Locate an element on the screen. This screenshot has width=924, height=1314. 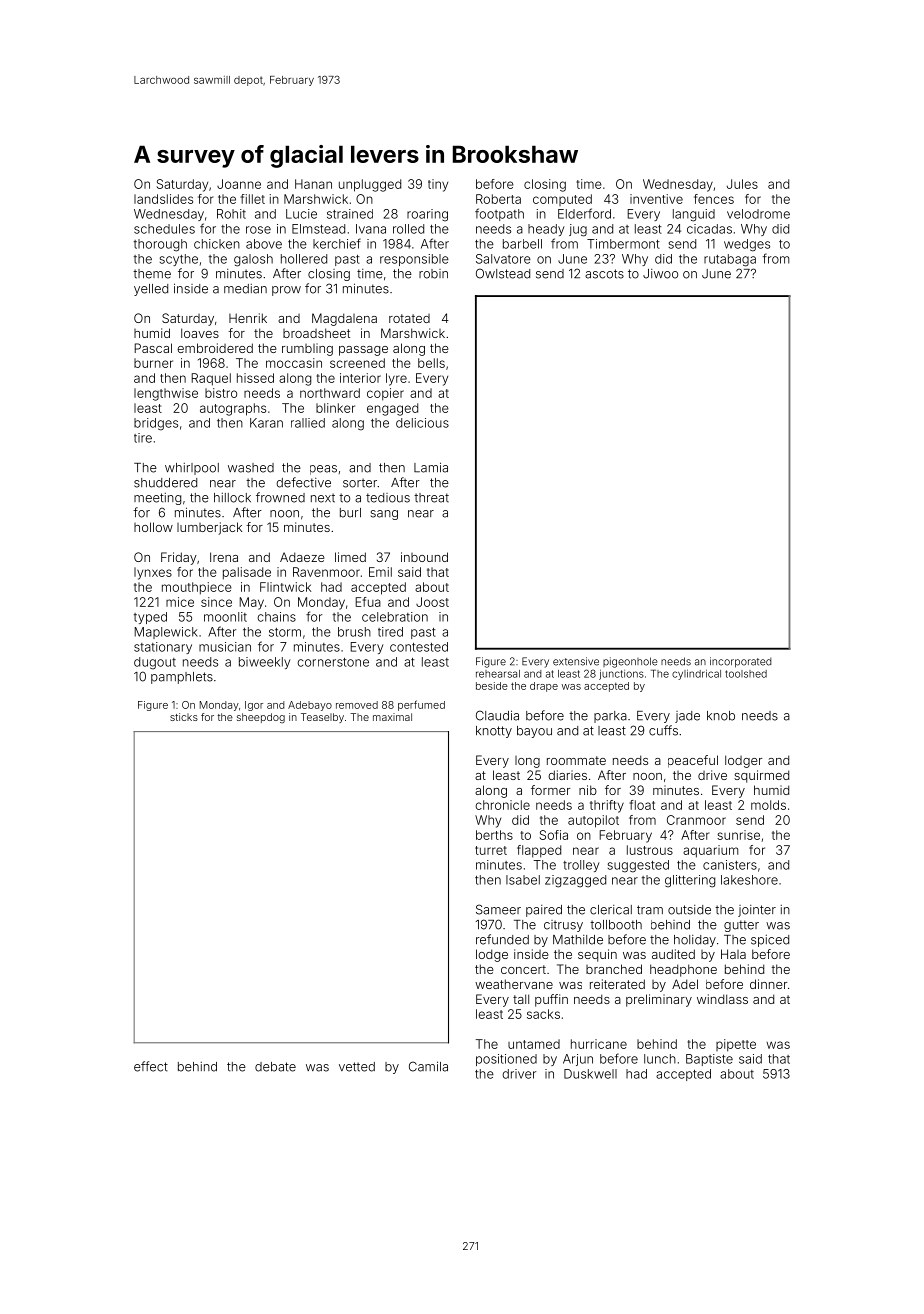
tiny is located at coordinates (438, 185).
